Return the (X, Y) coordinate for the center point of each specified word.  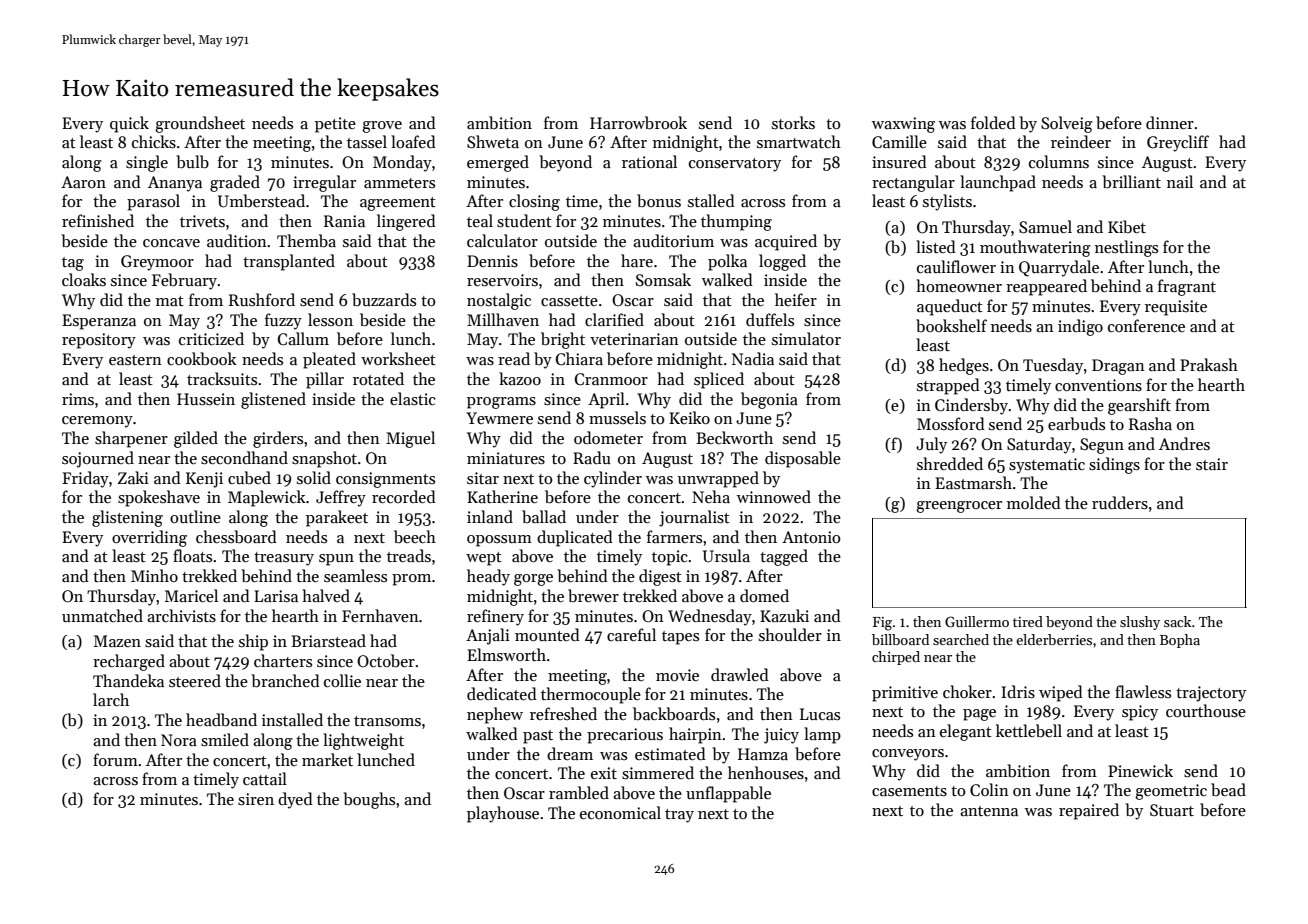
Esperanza (99, 322)
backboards (674, 714)
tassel (367, 141)
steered (195, 680)
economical (620, 812)
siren (256, 799)
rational (649, 161)
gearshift (1139, 406)
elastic (413, 399)
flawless (1143, 691)
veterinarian (634, 339)
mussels (617, 417)
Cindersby (971, 406)
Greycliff (1178, 143)
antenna (989, 811)
